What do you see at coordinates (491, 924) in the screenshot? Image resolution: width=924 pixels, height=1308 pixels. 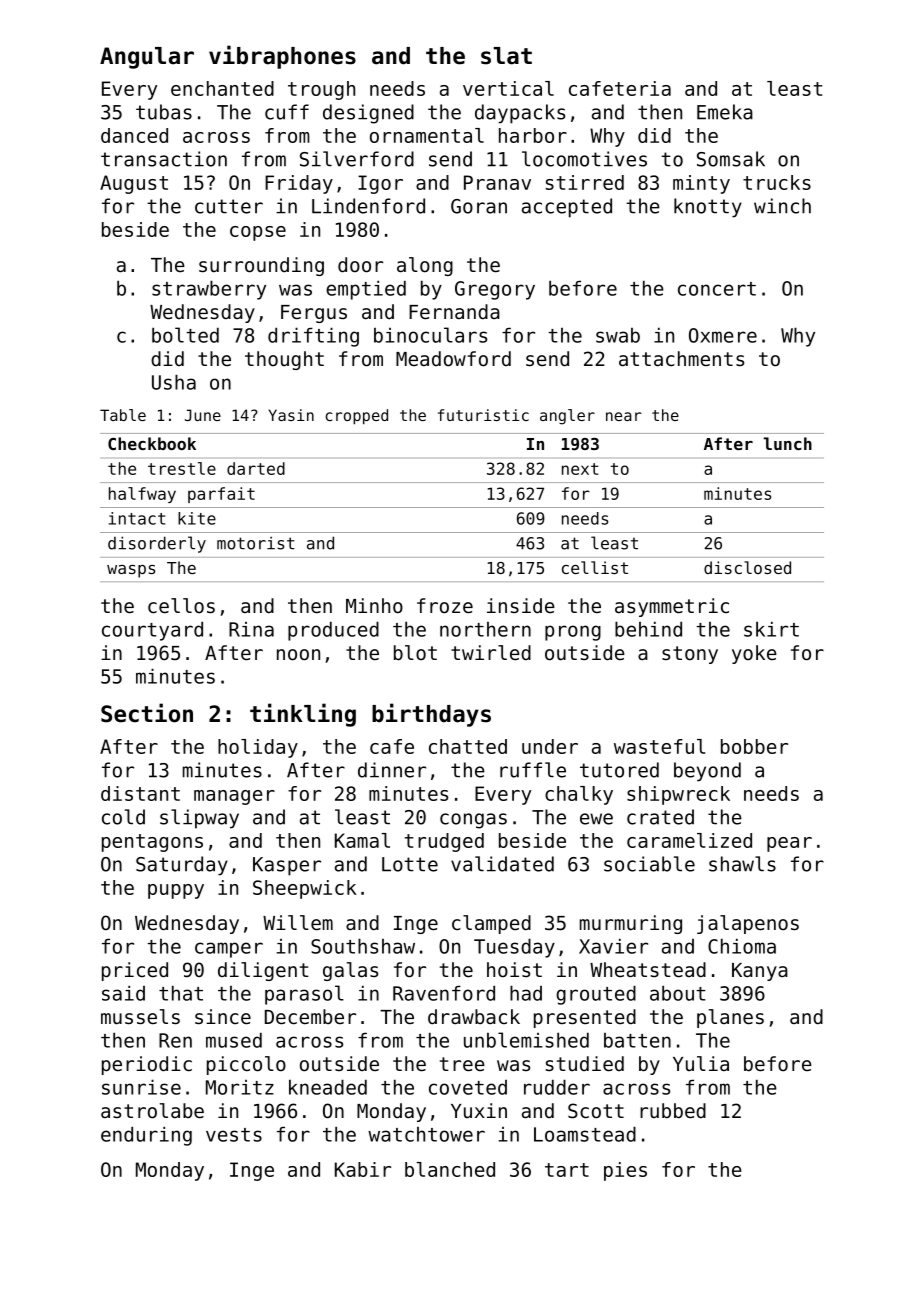 I see `clamped` at bounding box center [491, 924].
